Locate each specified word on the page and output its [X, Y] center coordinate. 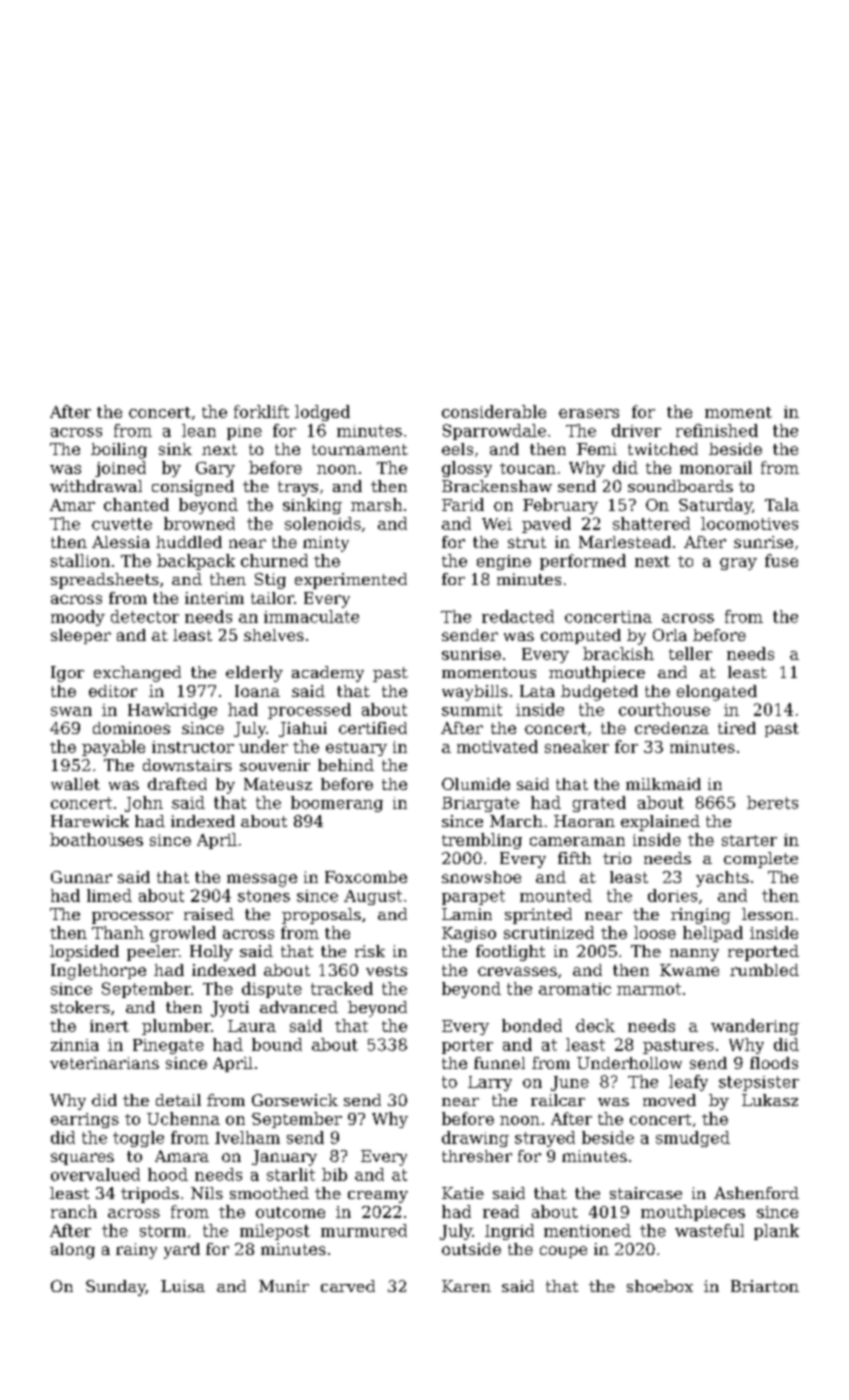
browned [199, 523]
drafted [177, 784]
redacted [518, 616]
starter [749, 840]
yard [182, 1251]
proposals [321, 916]
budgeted [599, 693]
